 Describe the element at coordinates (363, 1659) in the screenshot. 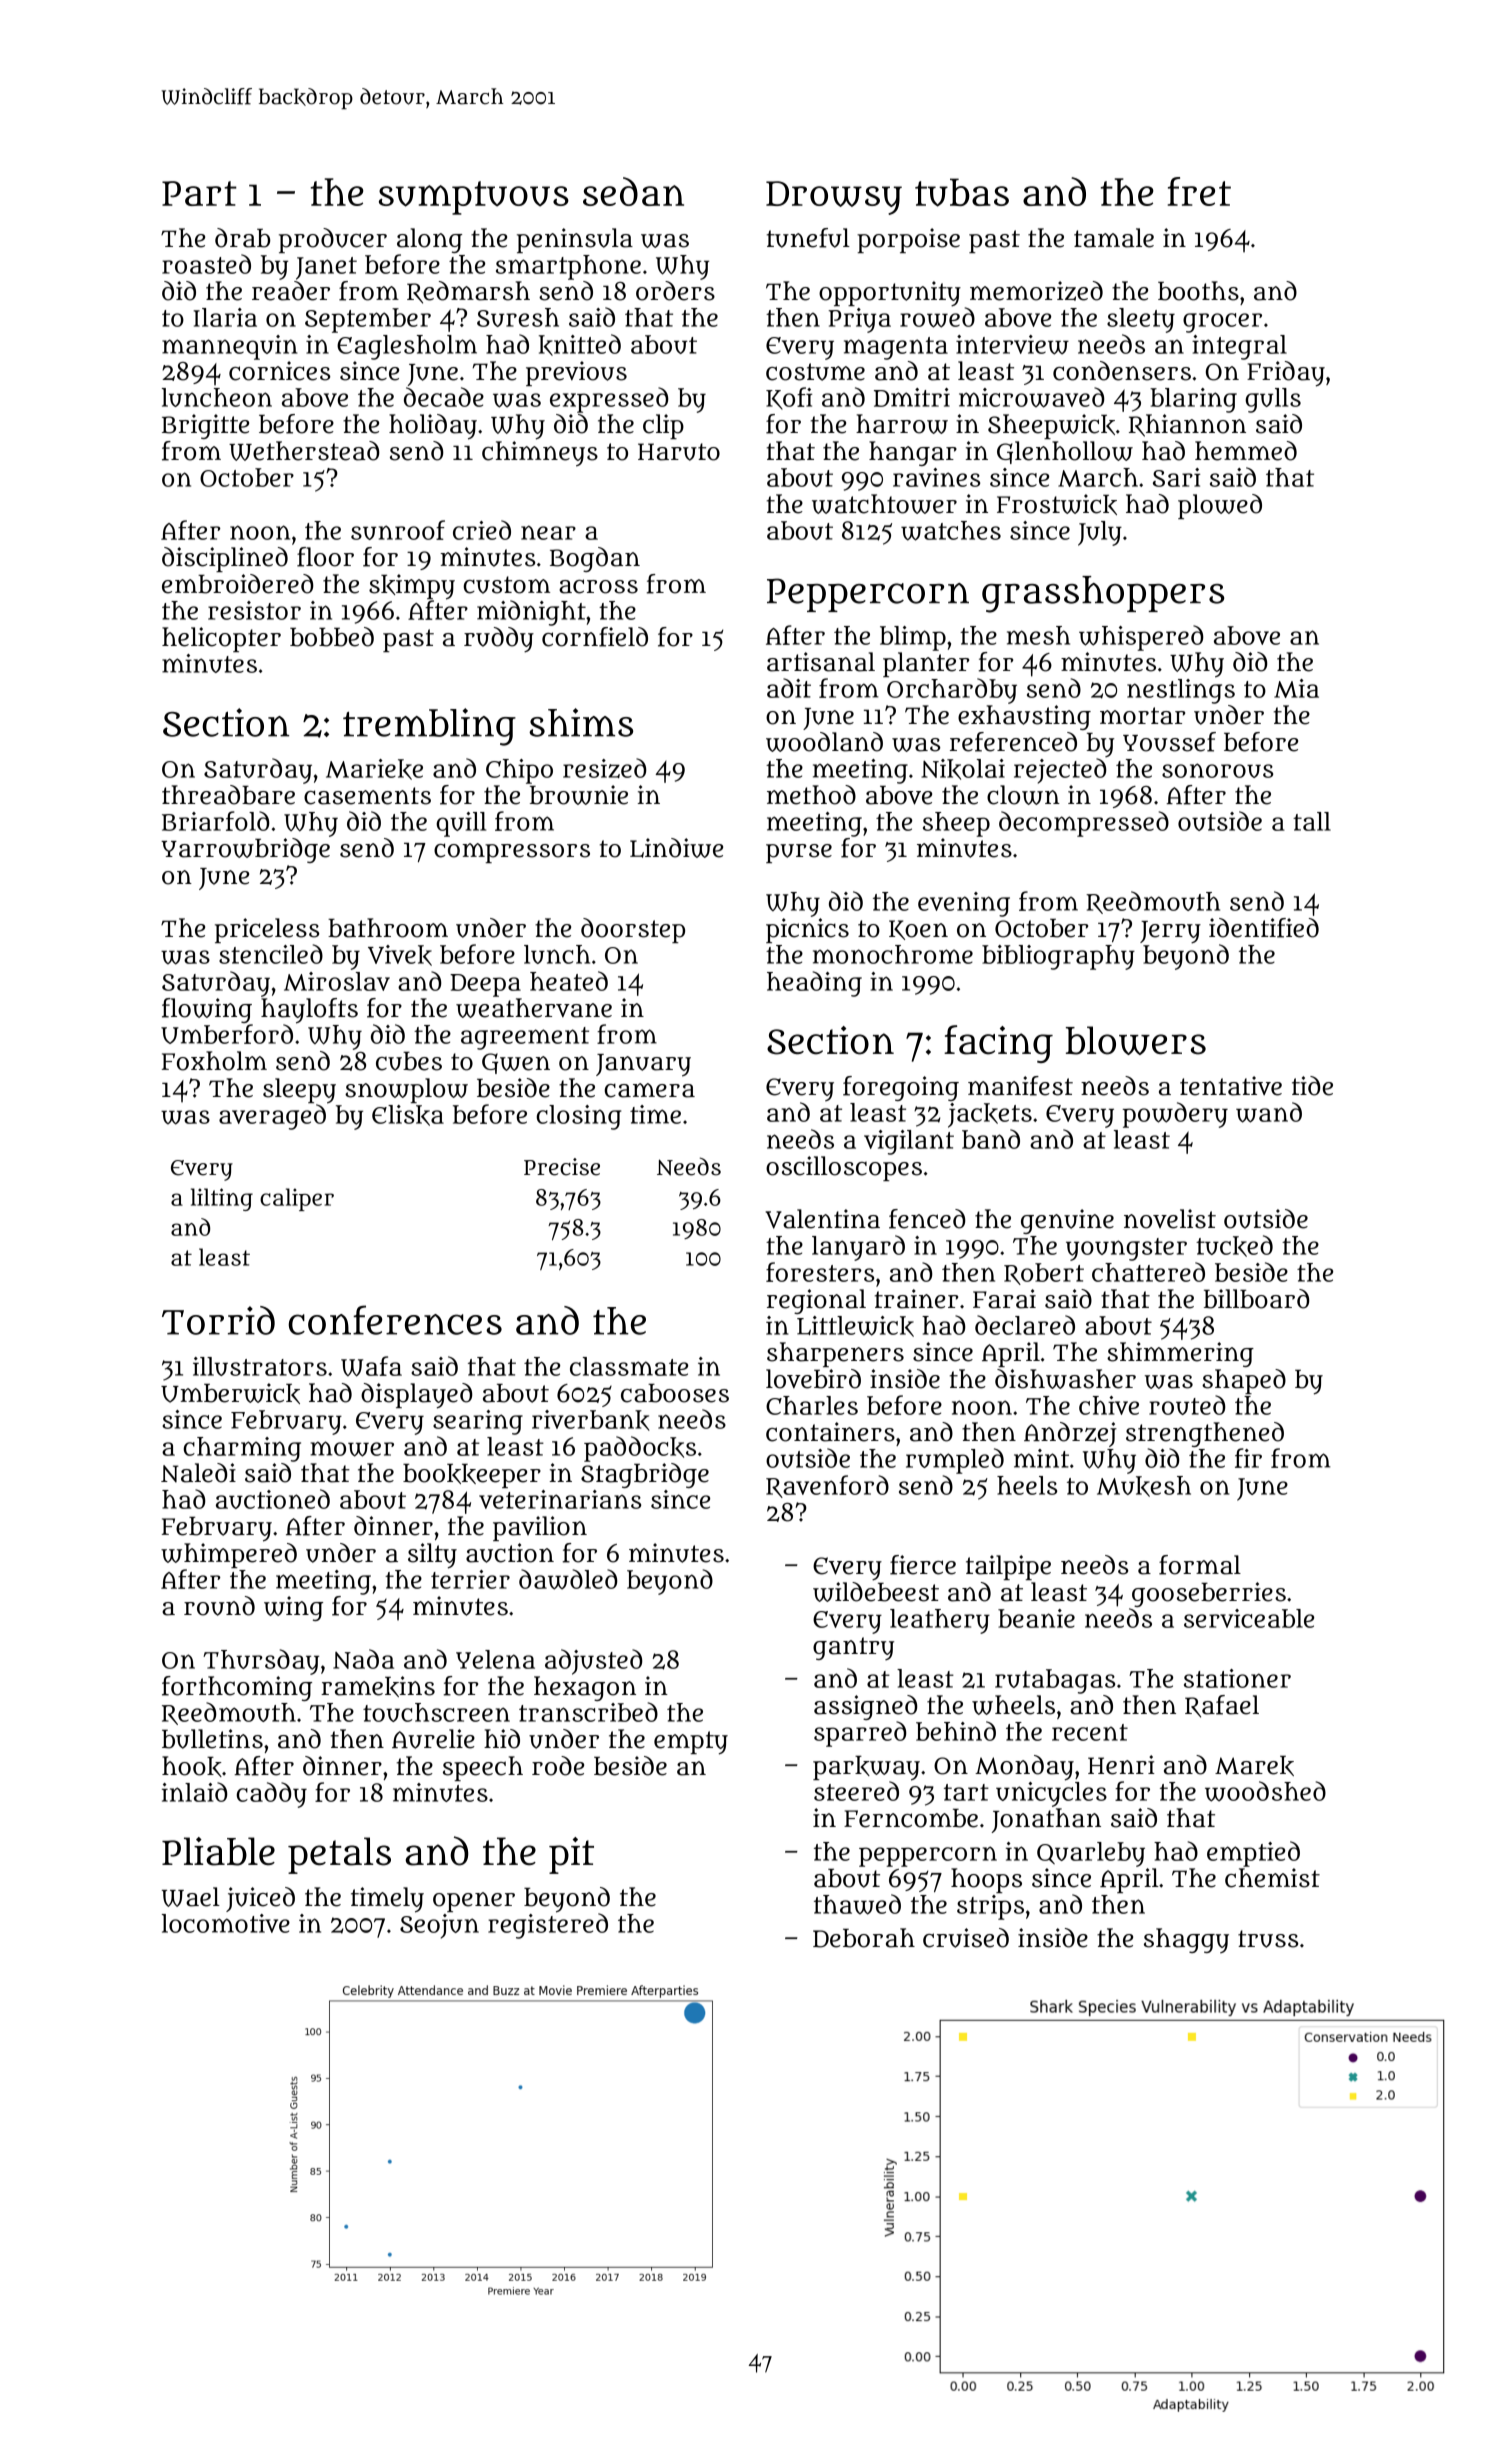

I see `Nada` at that location.
